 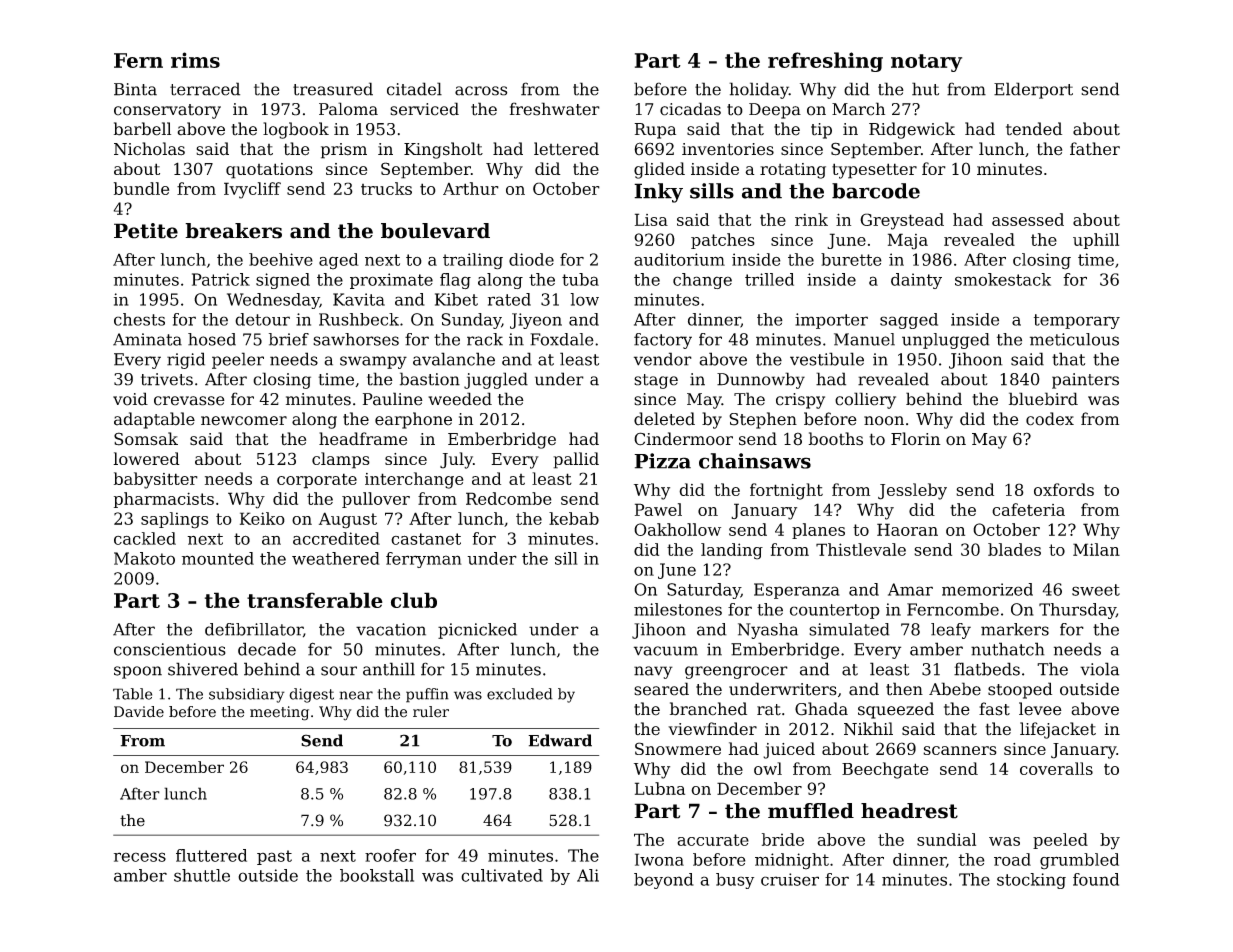 I want to click on Nicholas, so click(x=149, y=149).
